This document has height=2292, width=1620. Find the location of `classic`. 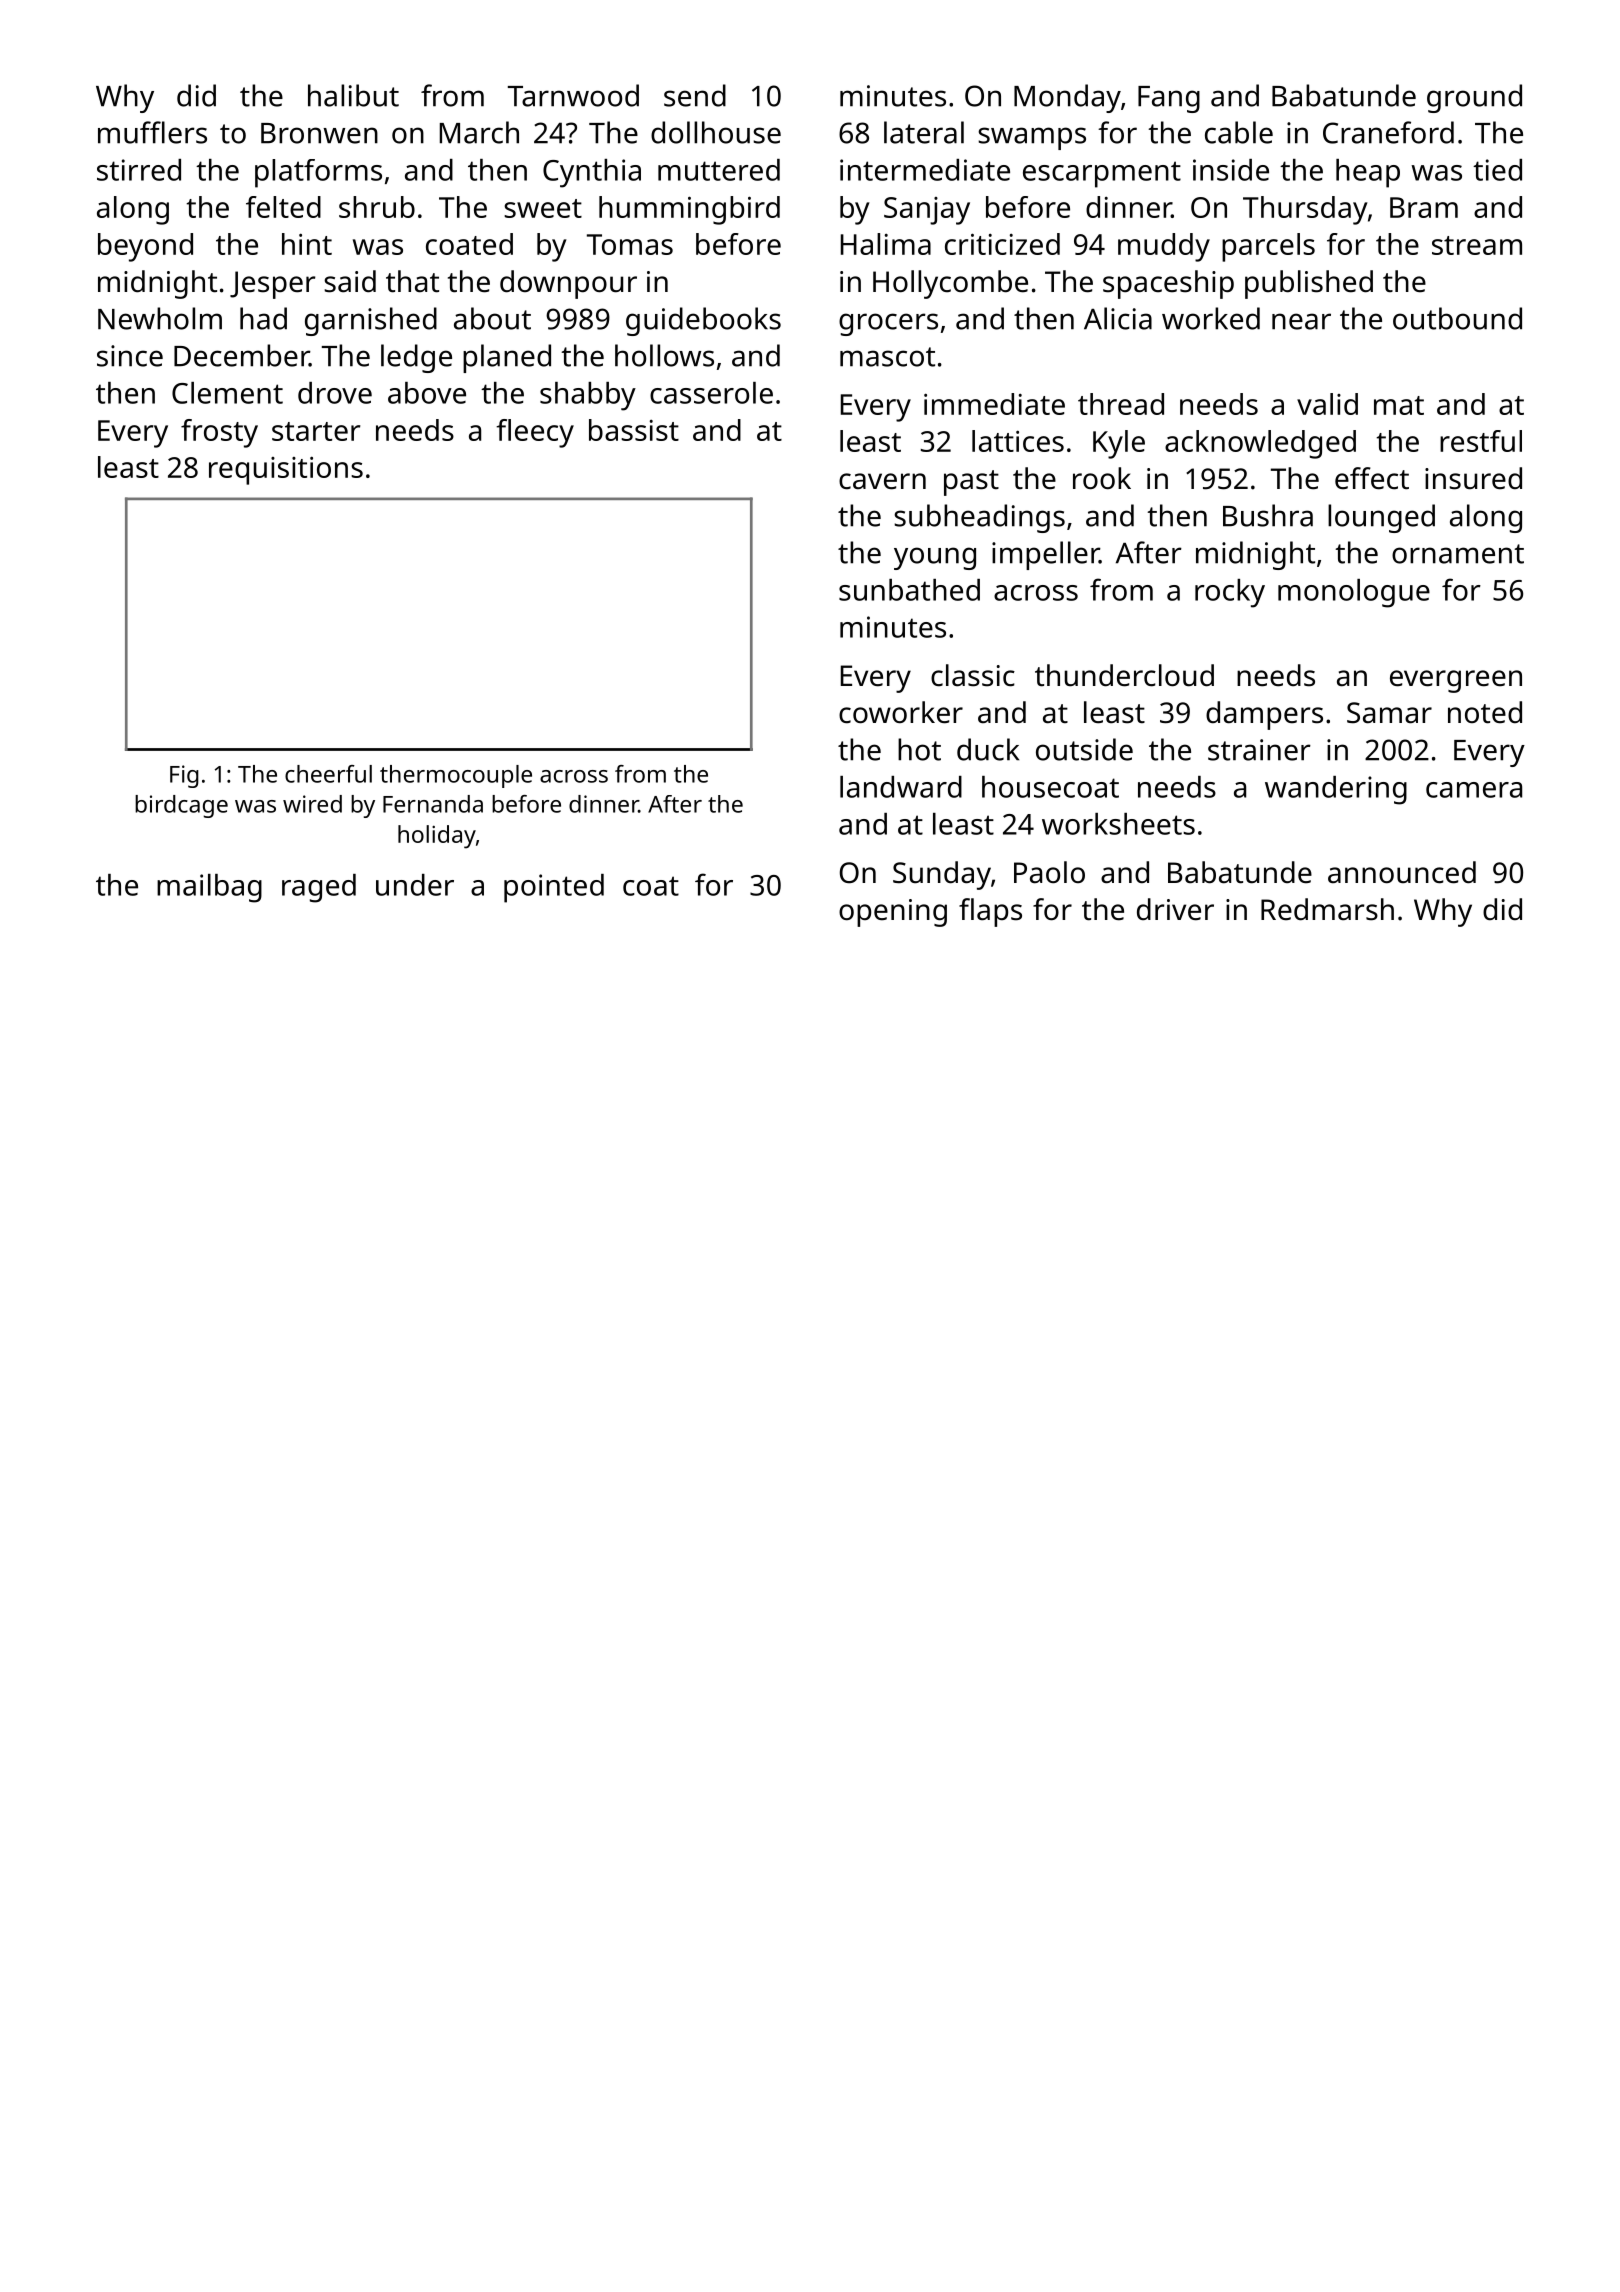

classic is located at coordinates (973, 675).
